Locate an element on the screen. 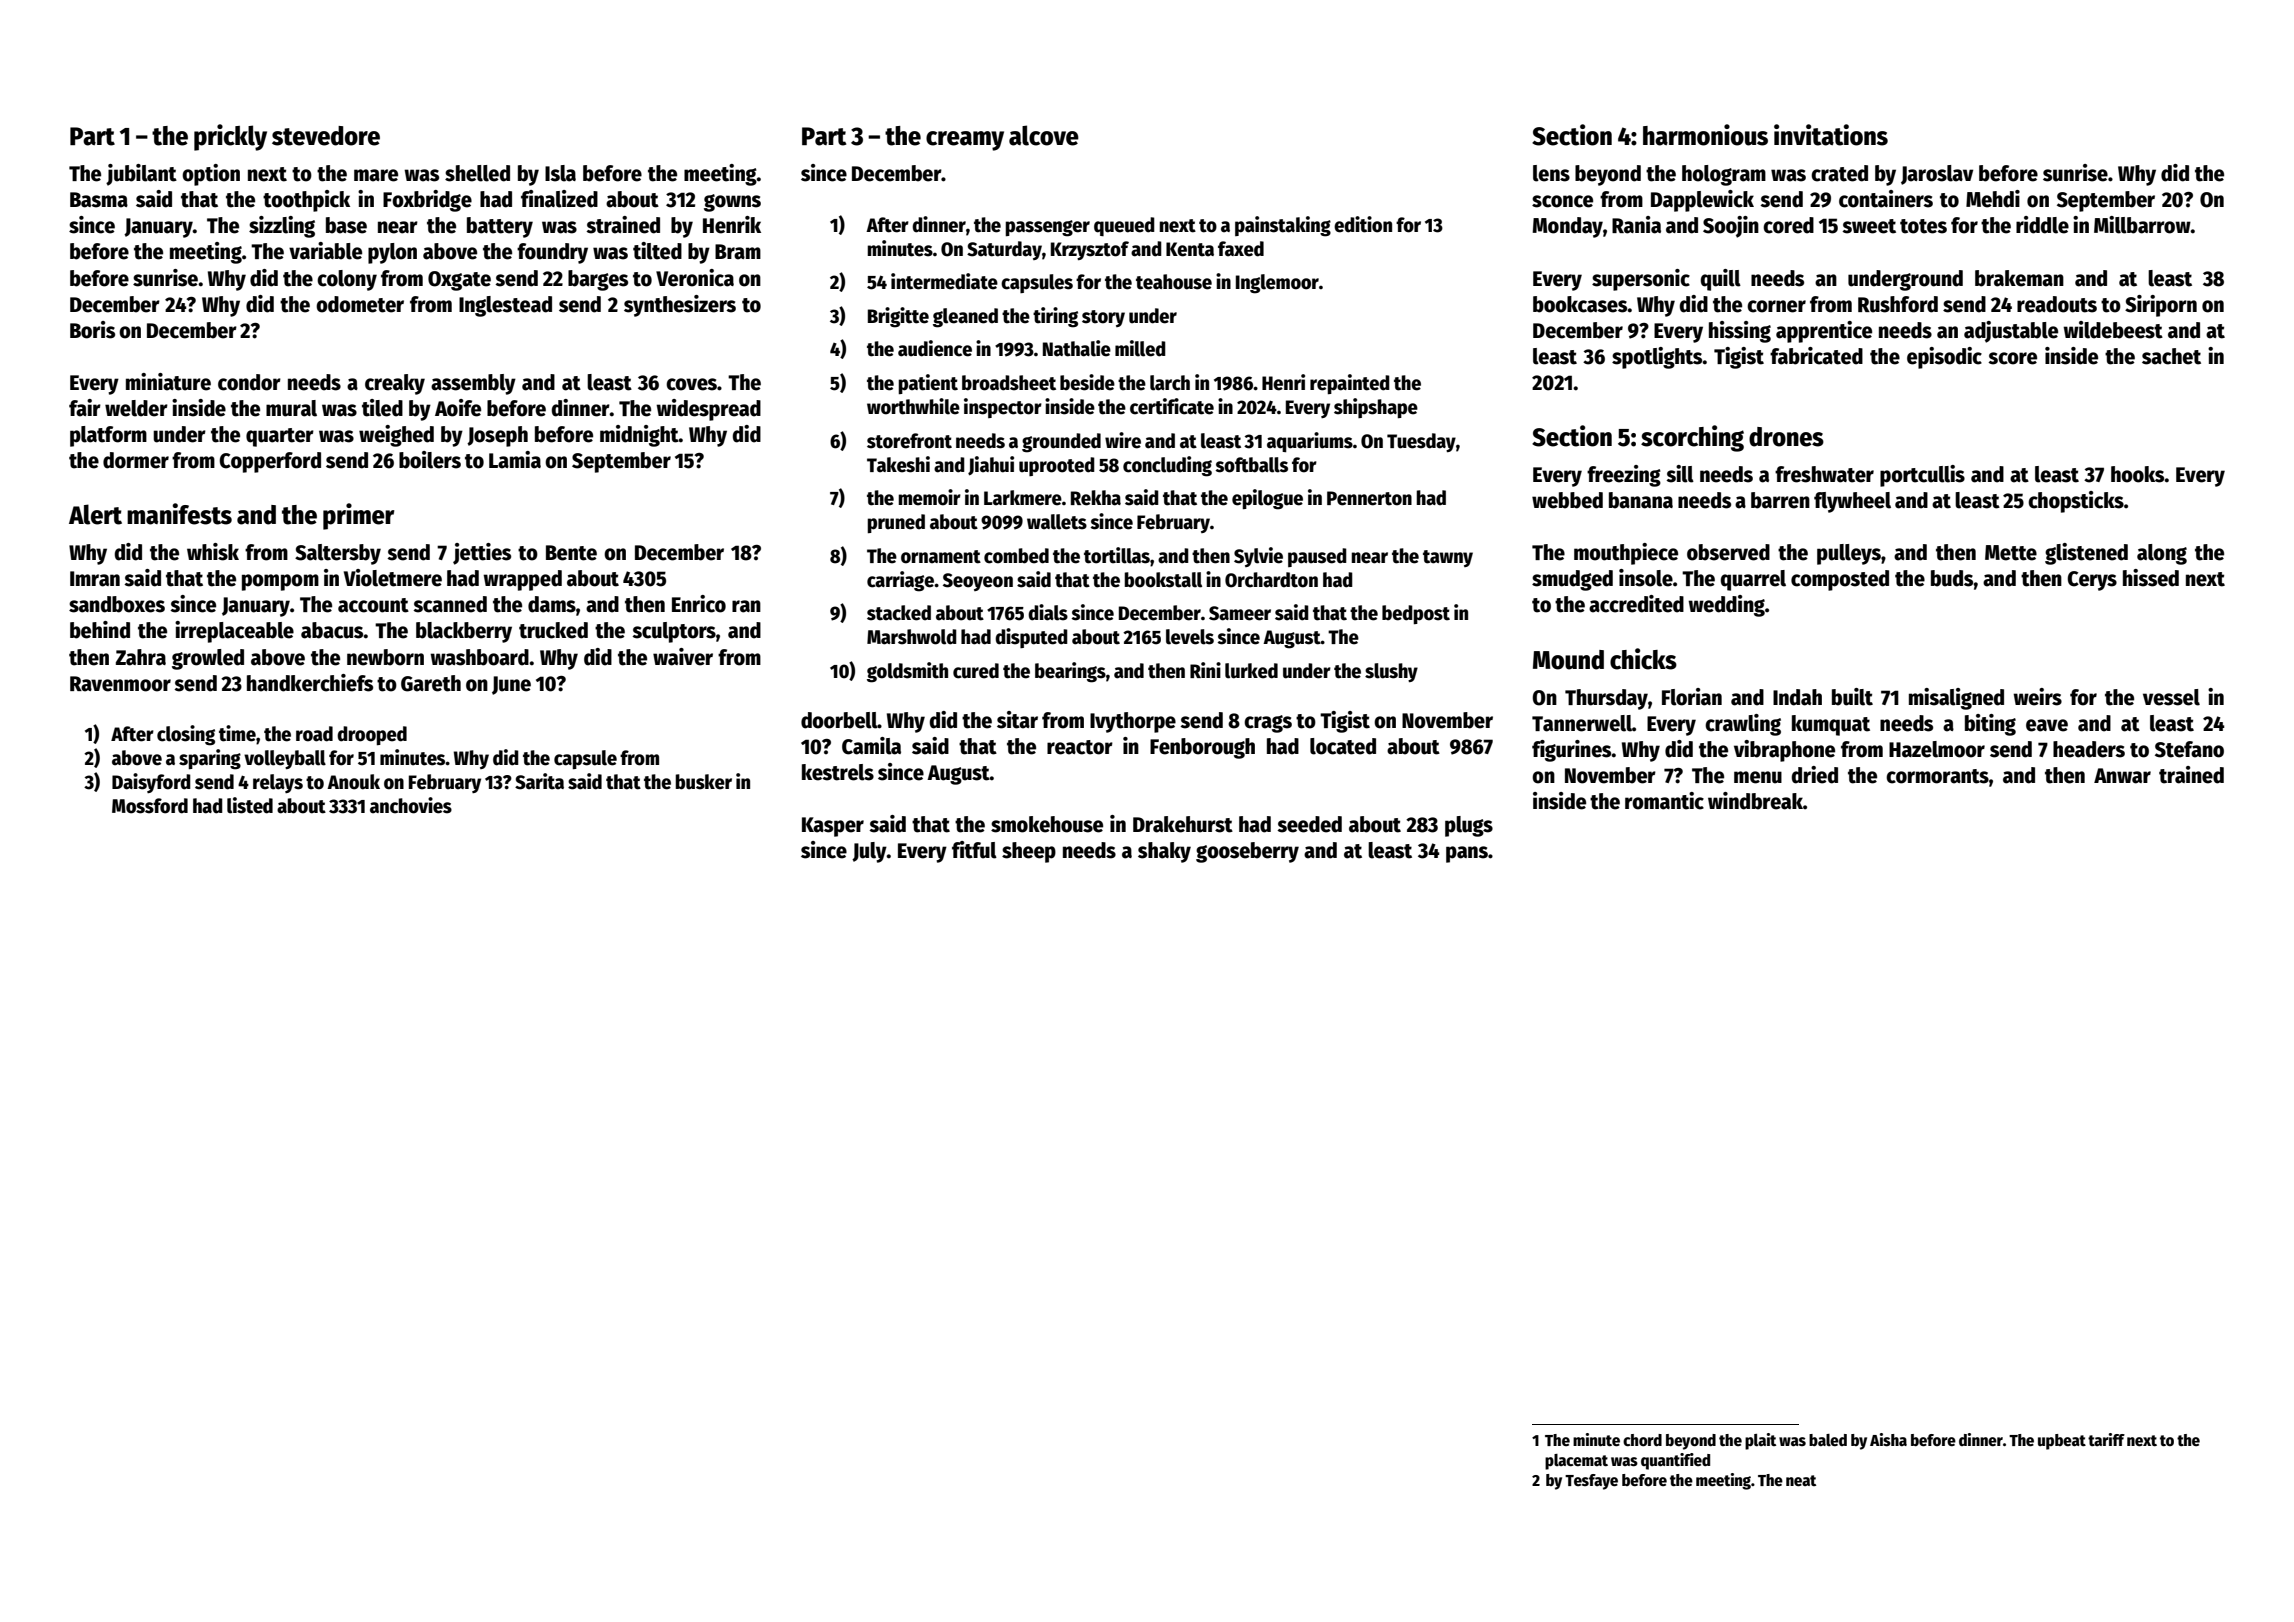 The width and height of the screenshot is (2294, 1622). windbreak is located at coordinates (1755, 801).
